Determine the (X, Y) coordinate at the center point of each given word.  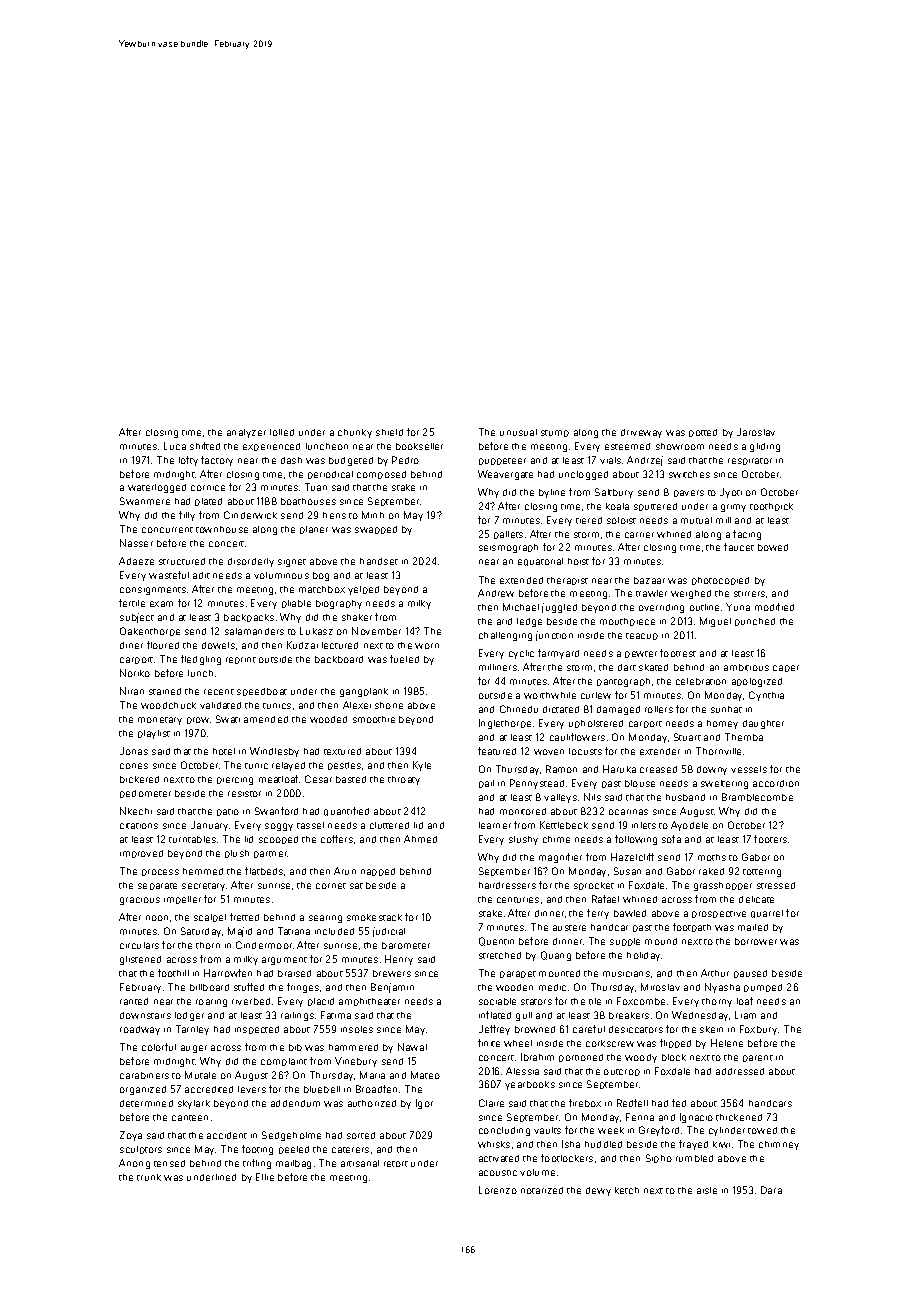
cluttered (389, 825)
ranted (134, 1001)
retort (396, 1164)
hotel (224, 751)
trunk (149, 1177)
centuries (518, 900)
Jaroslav (756, 432)
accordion (776, 783)
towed (762, 1130)
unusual (518, 432)
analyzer (246, 433)
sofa (671, 839)
